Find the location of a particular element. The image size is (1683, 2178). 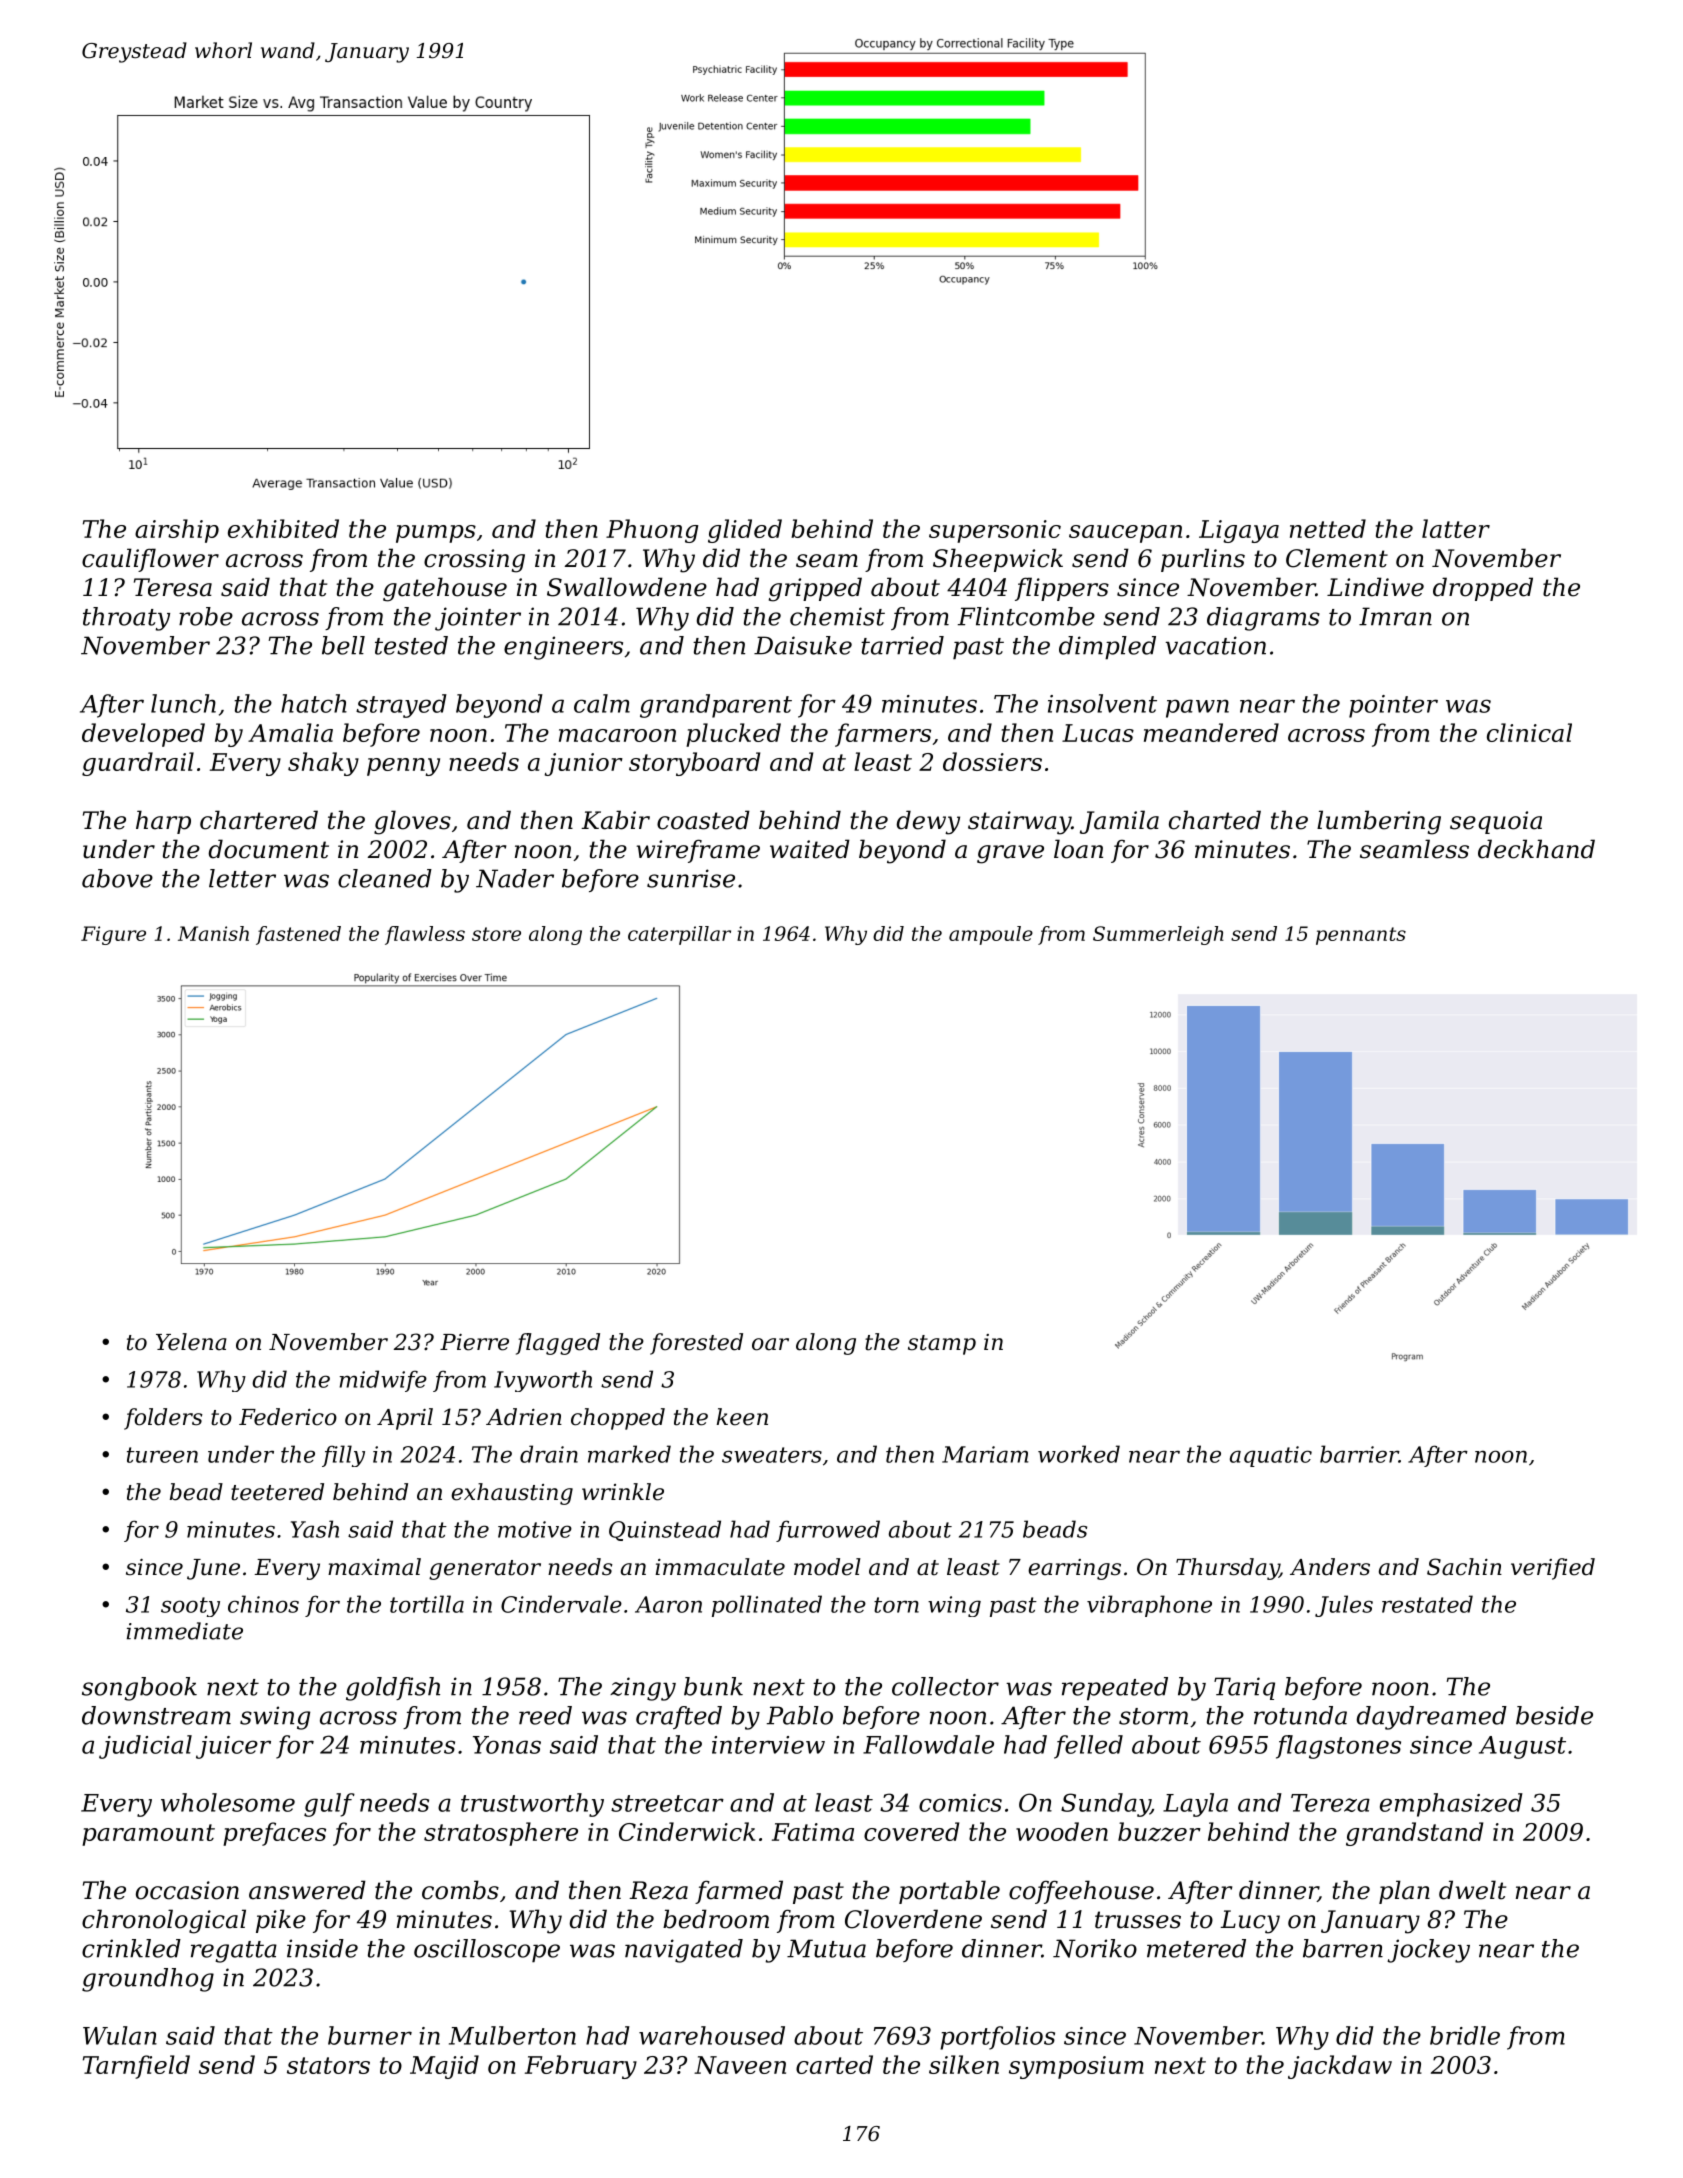

pennants is located at coordinates (1361, 936).
